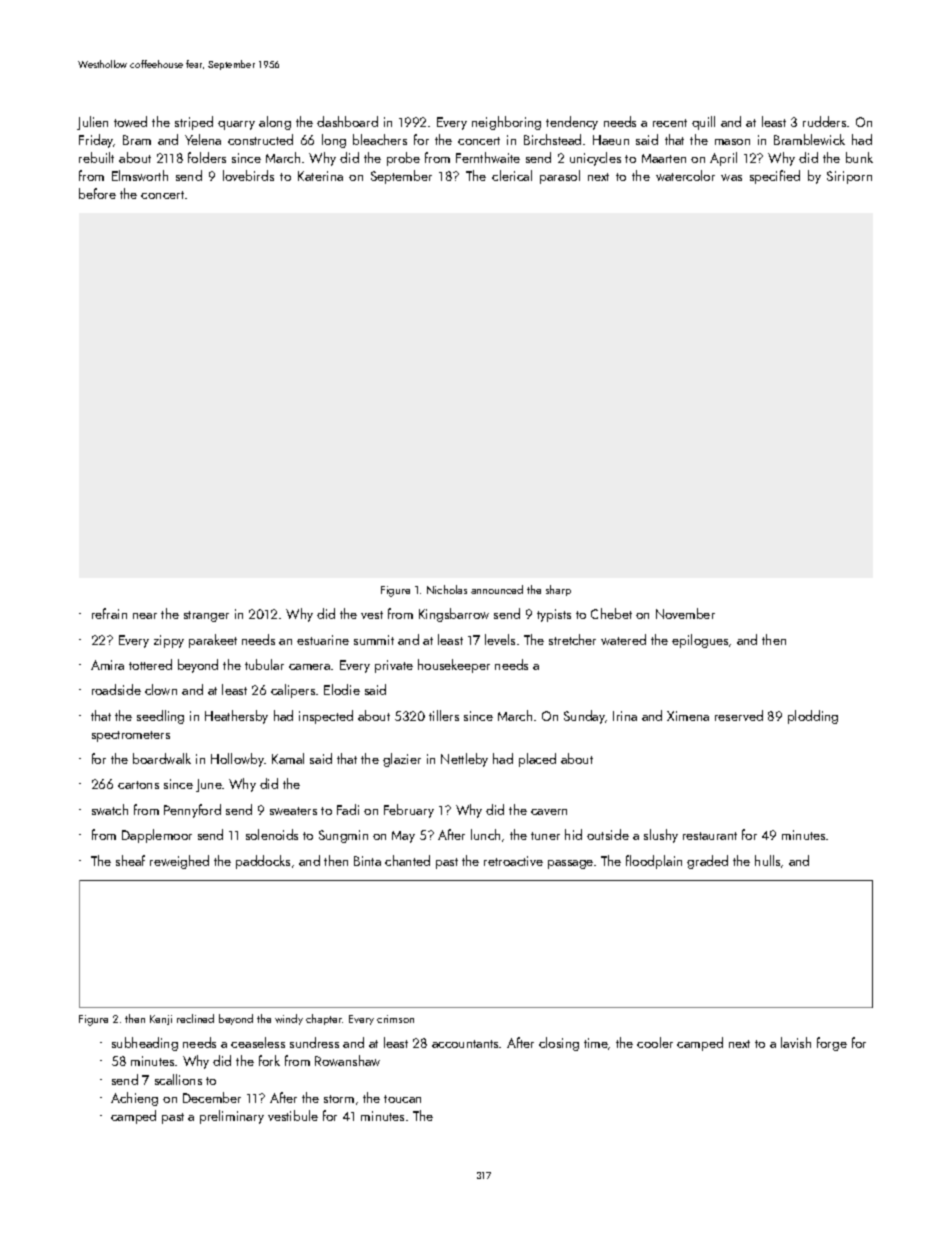 The width and height of the screenshot is (952, 1233). I want to click on sheaf, so click(130, 860).
